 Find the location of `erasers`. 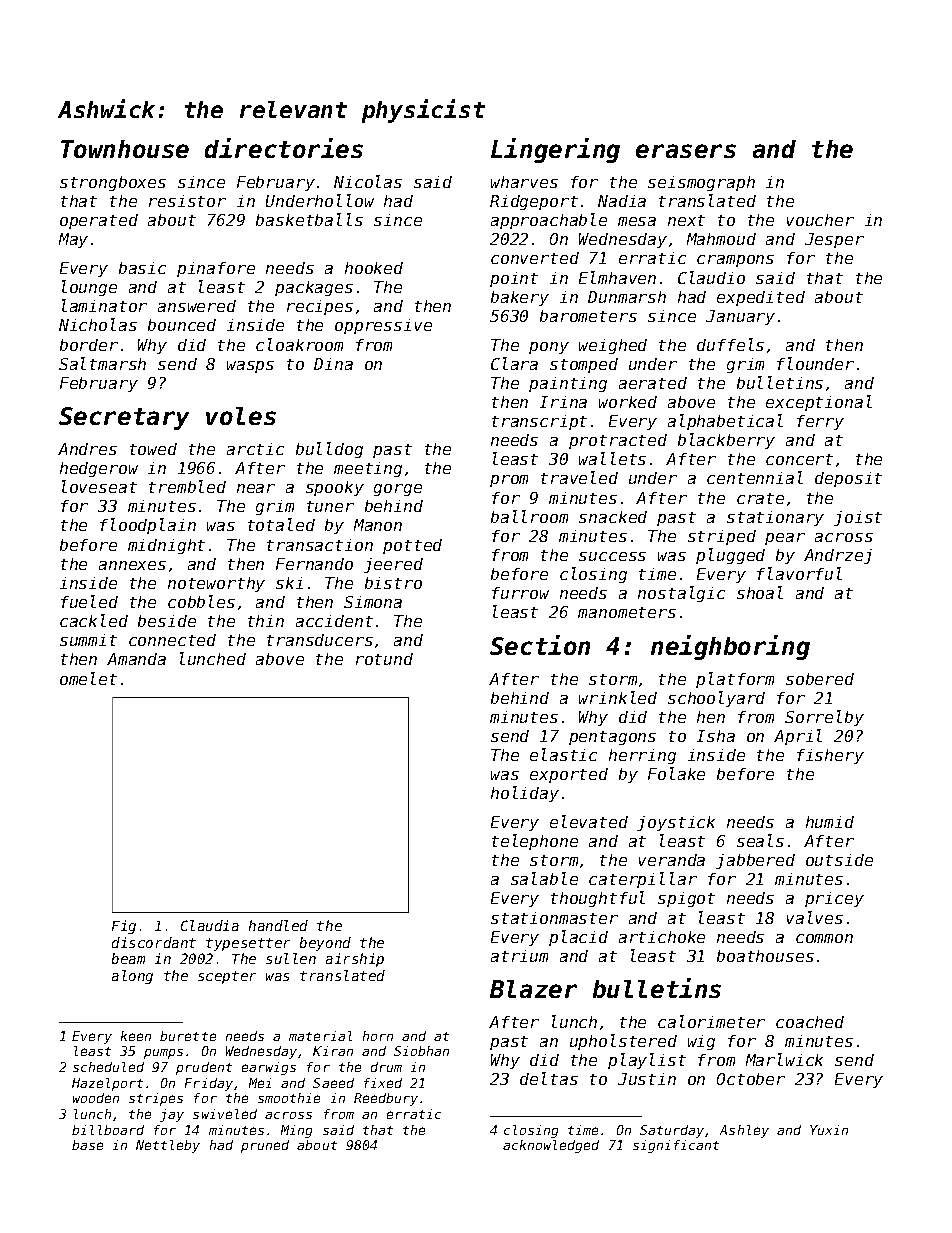

erasers is located at coordinates (686, 151).
